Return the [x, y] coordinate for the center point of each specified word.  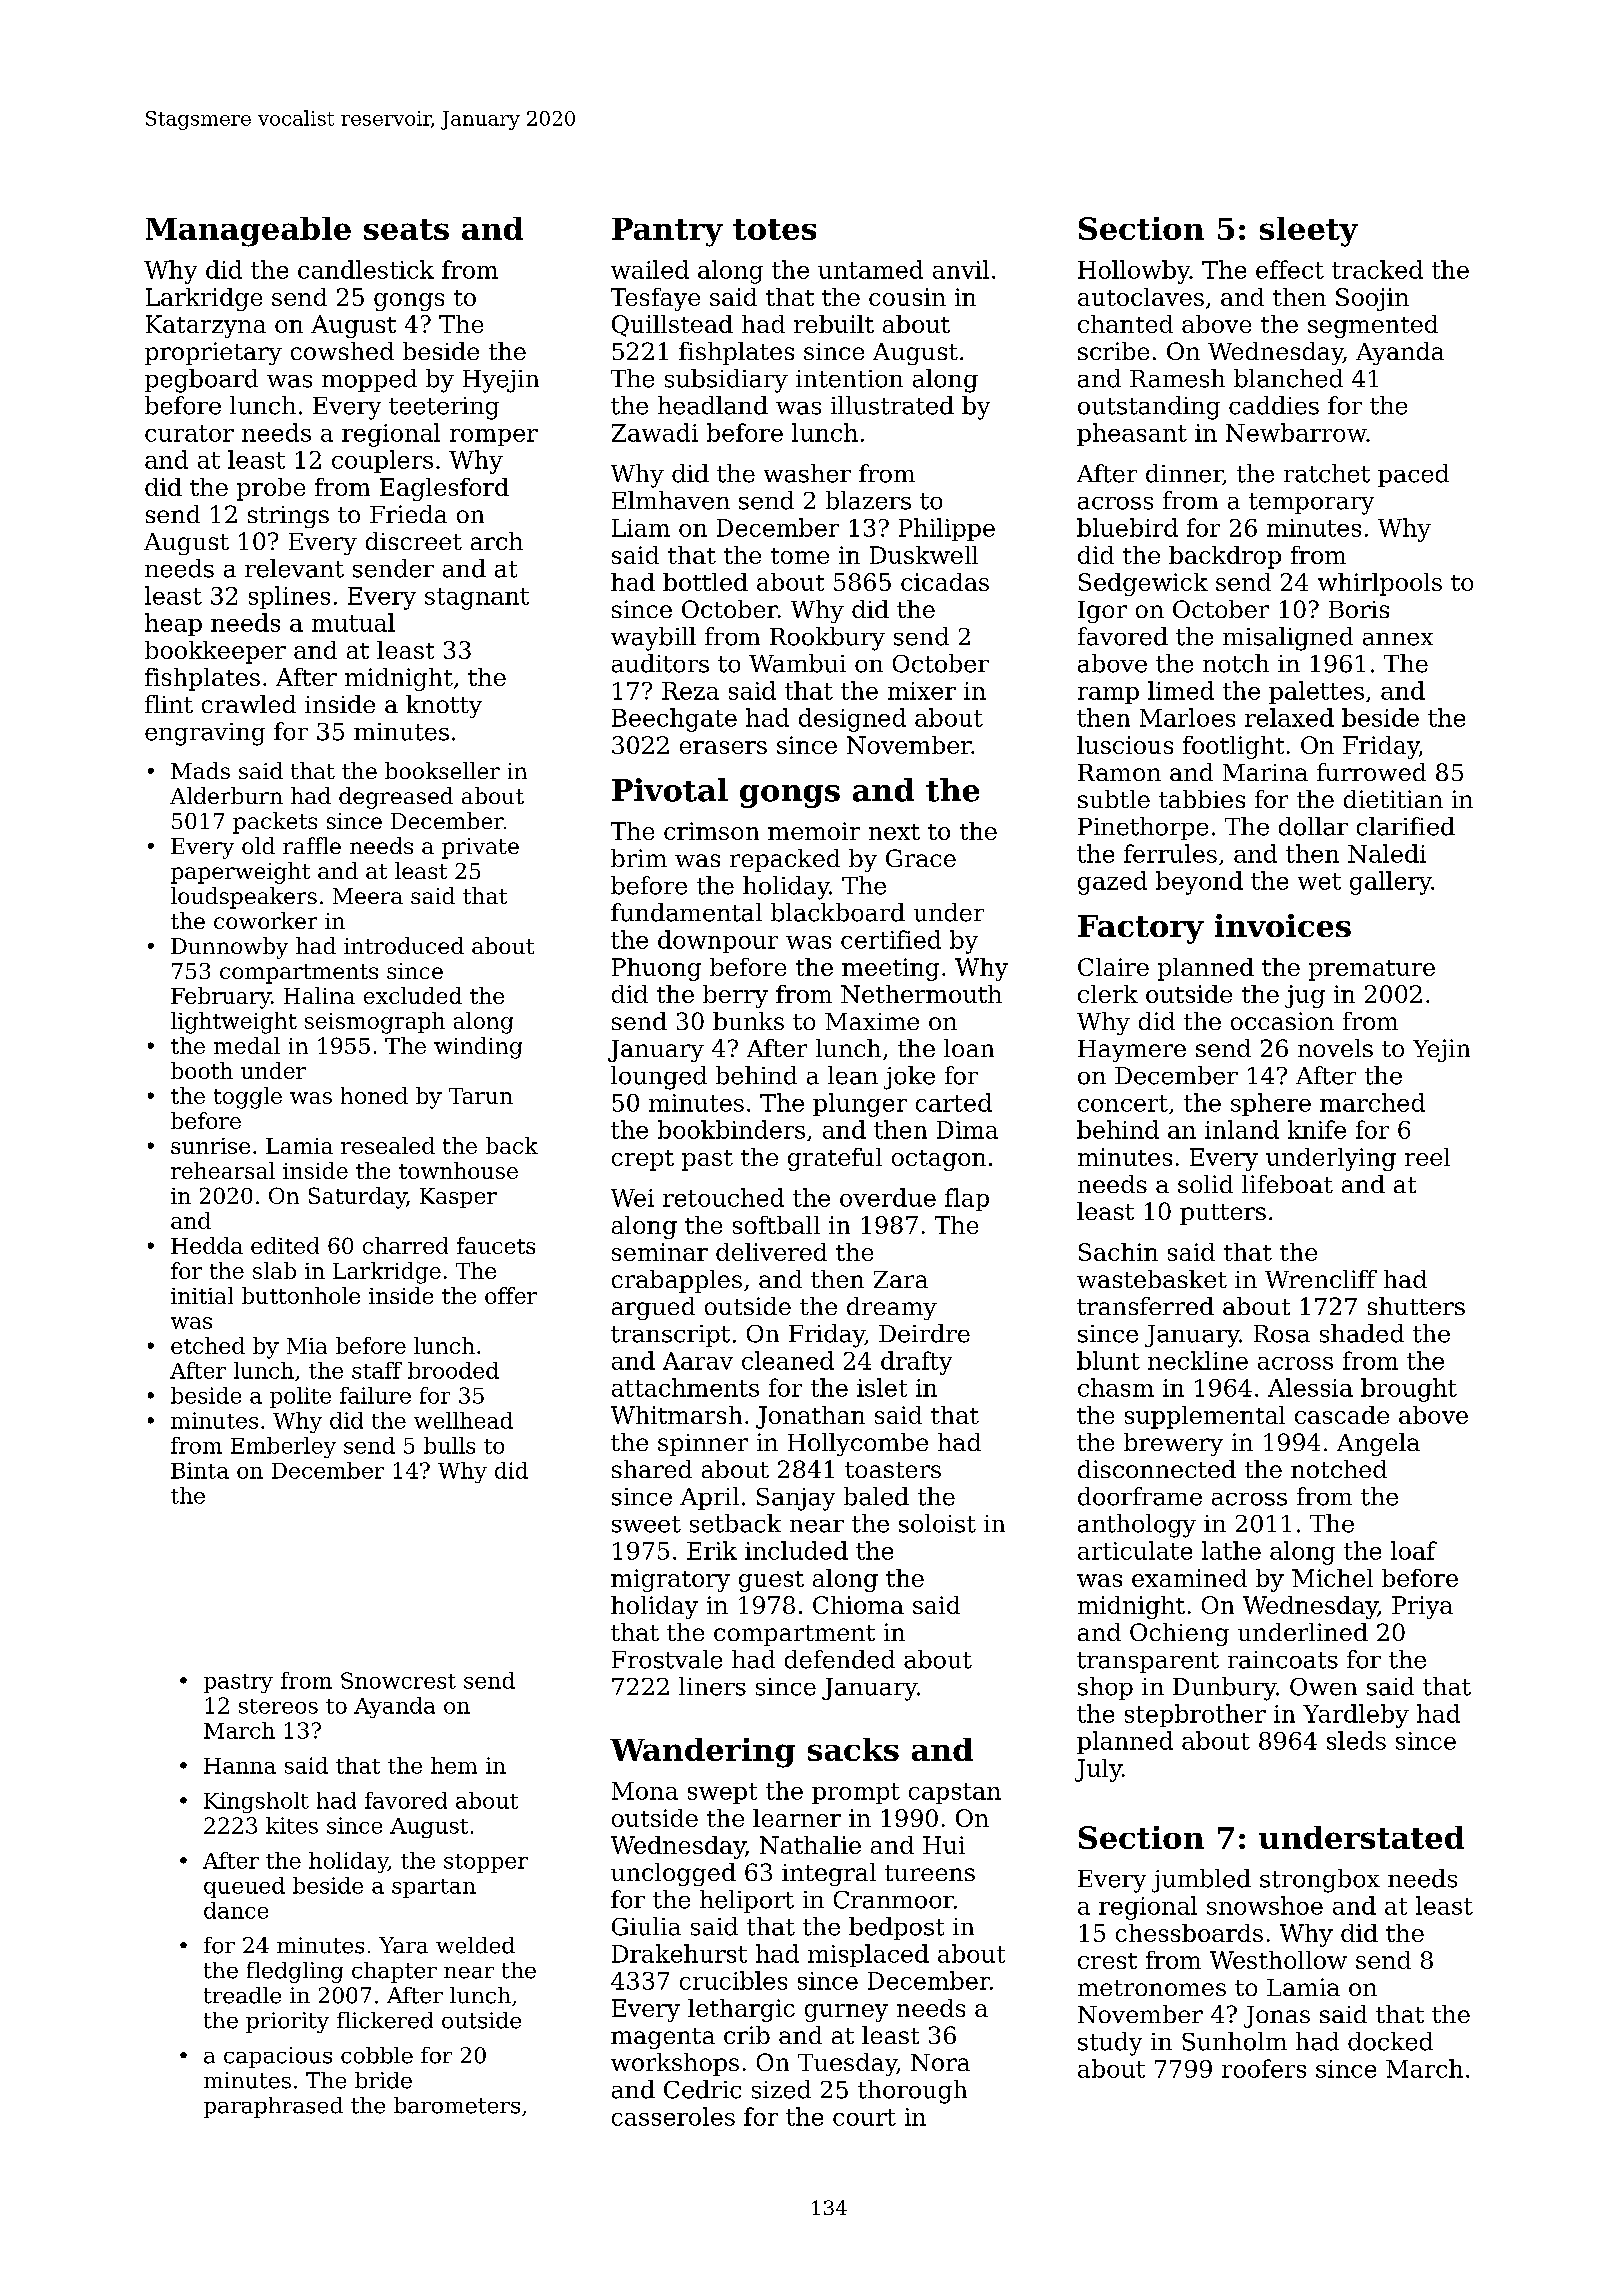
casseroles [673, 2116]
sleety [1309, 232]
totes [774, 229]
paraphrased [273, 2107]
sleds [1356, 1740]
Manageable [248, 232]
